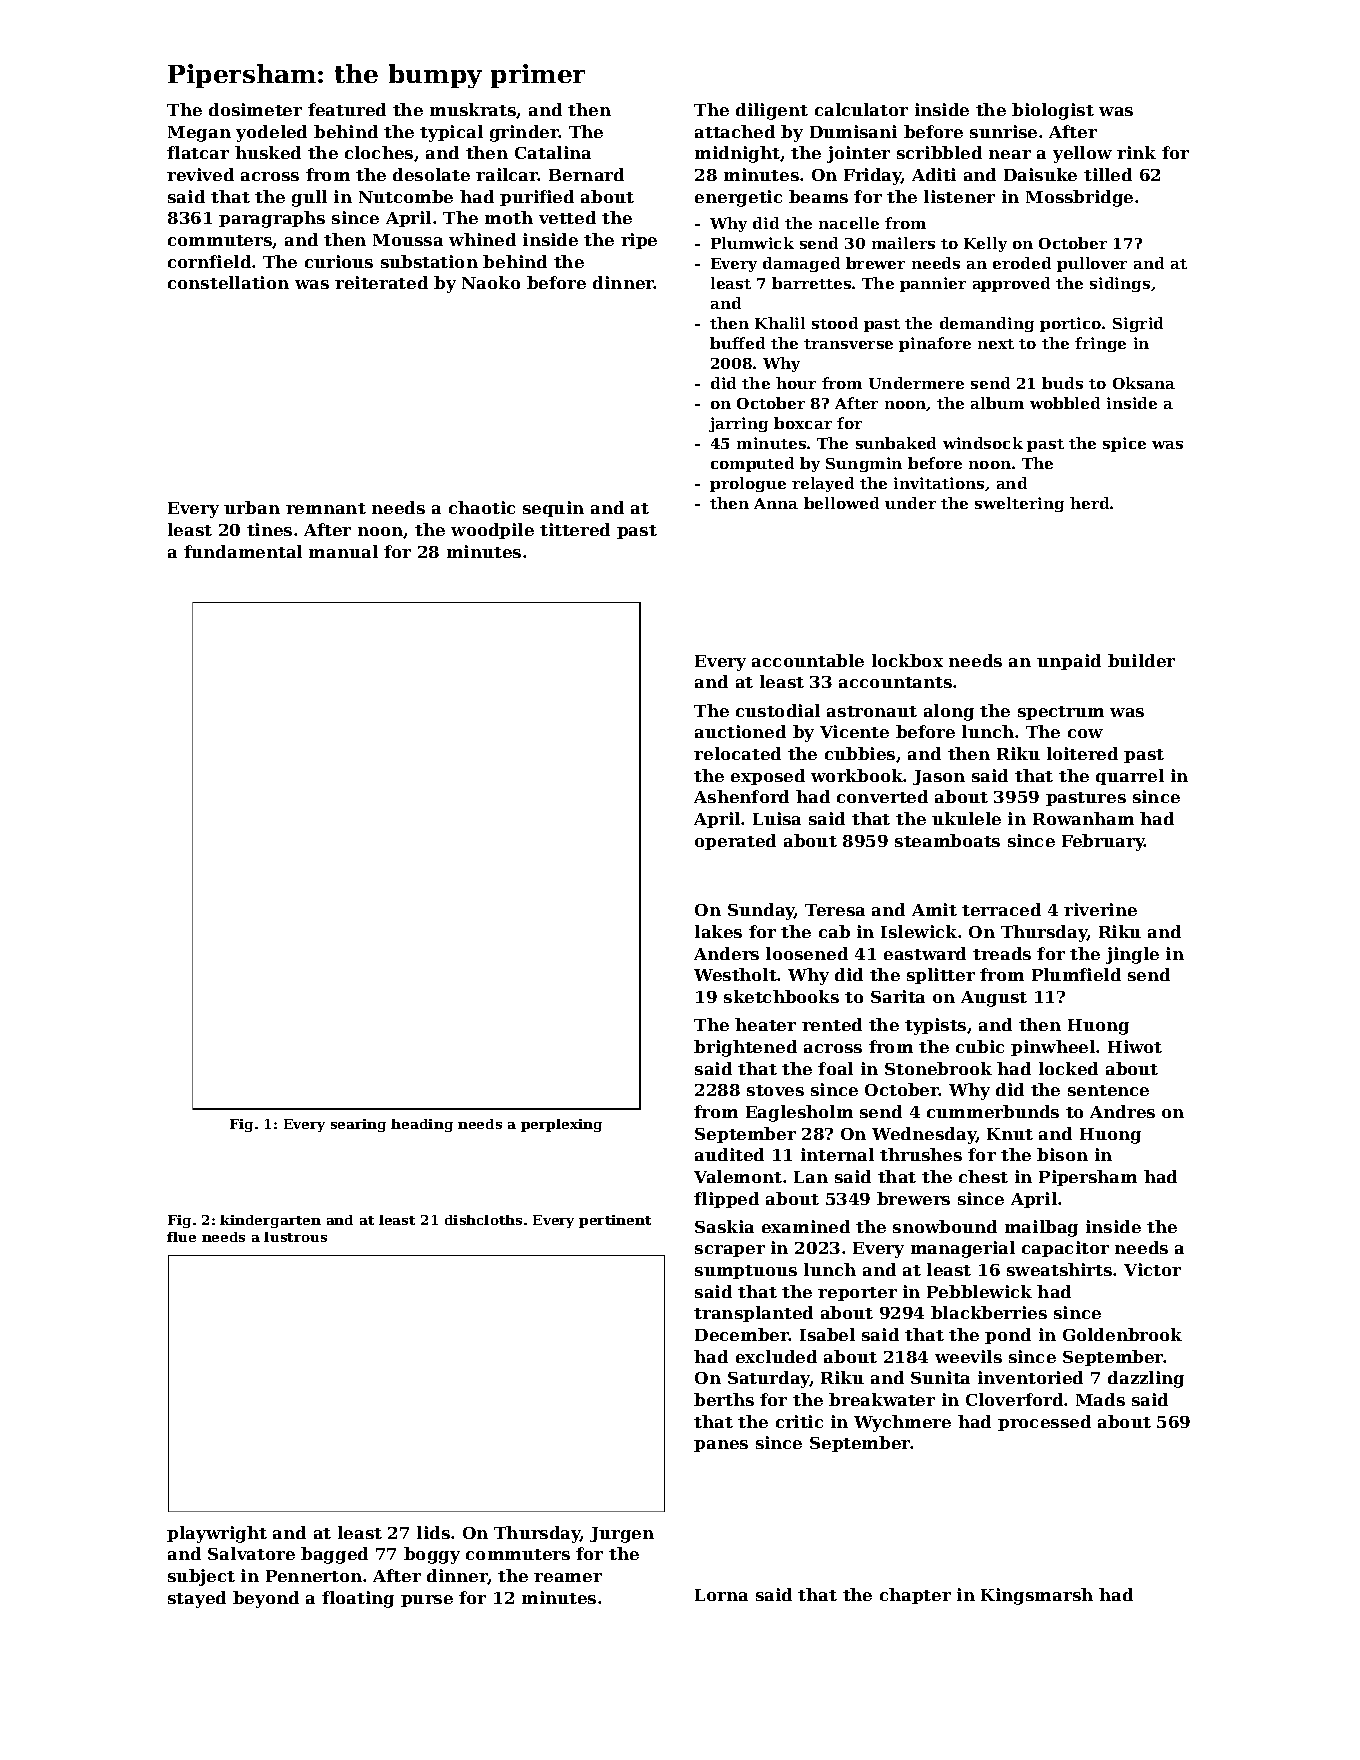  What do you see at coordinates (314, 1576) in the page?
I see `Pennerton` at bounding box center [314, 1576].
